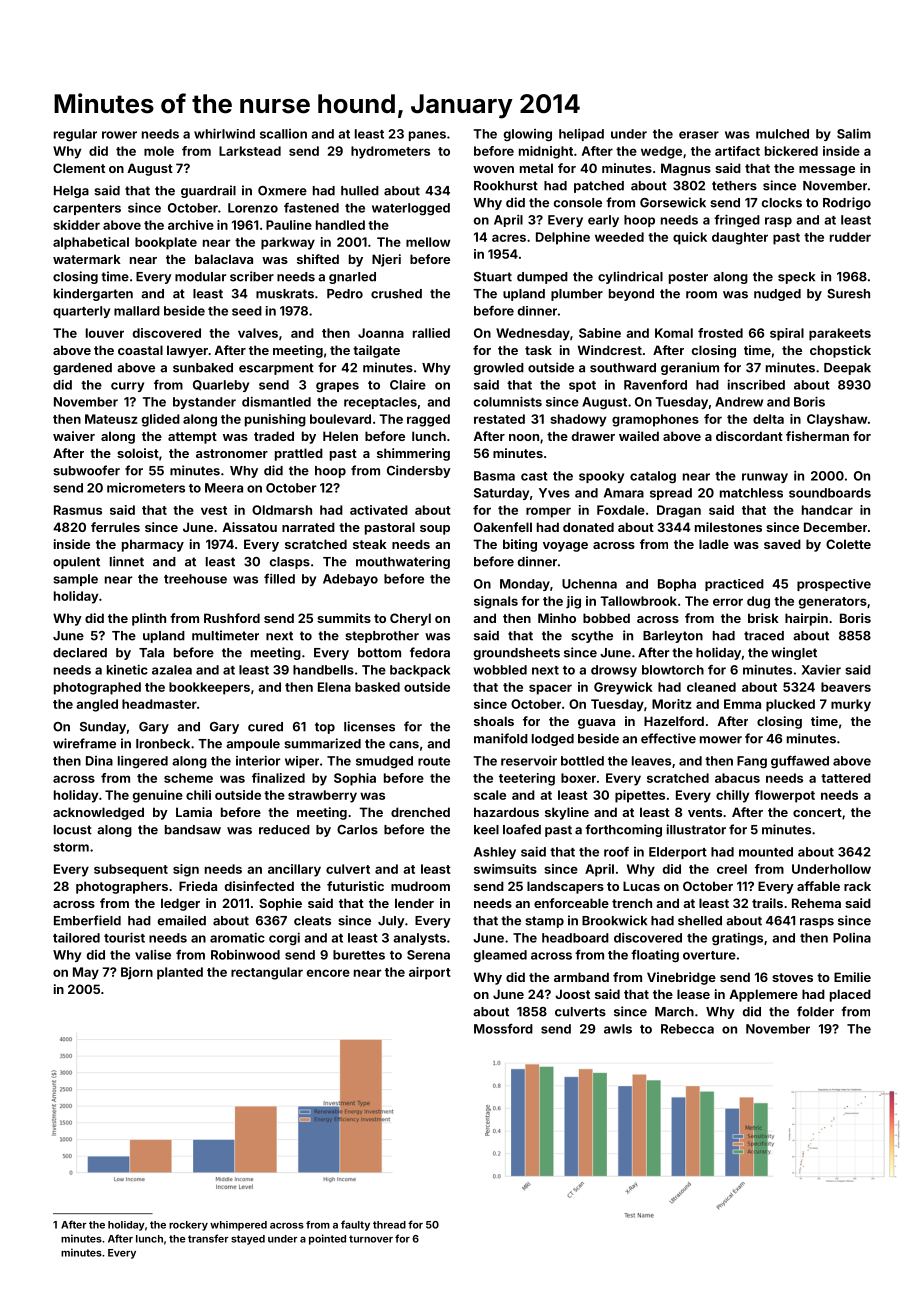 This page has width=924, height=1308. I want to click on hydrometers, so click(390, 152).
